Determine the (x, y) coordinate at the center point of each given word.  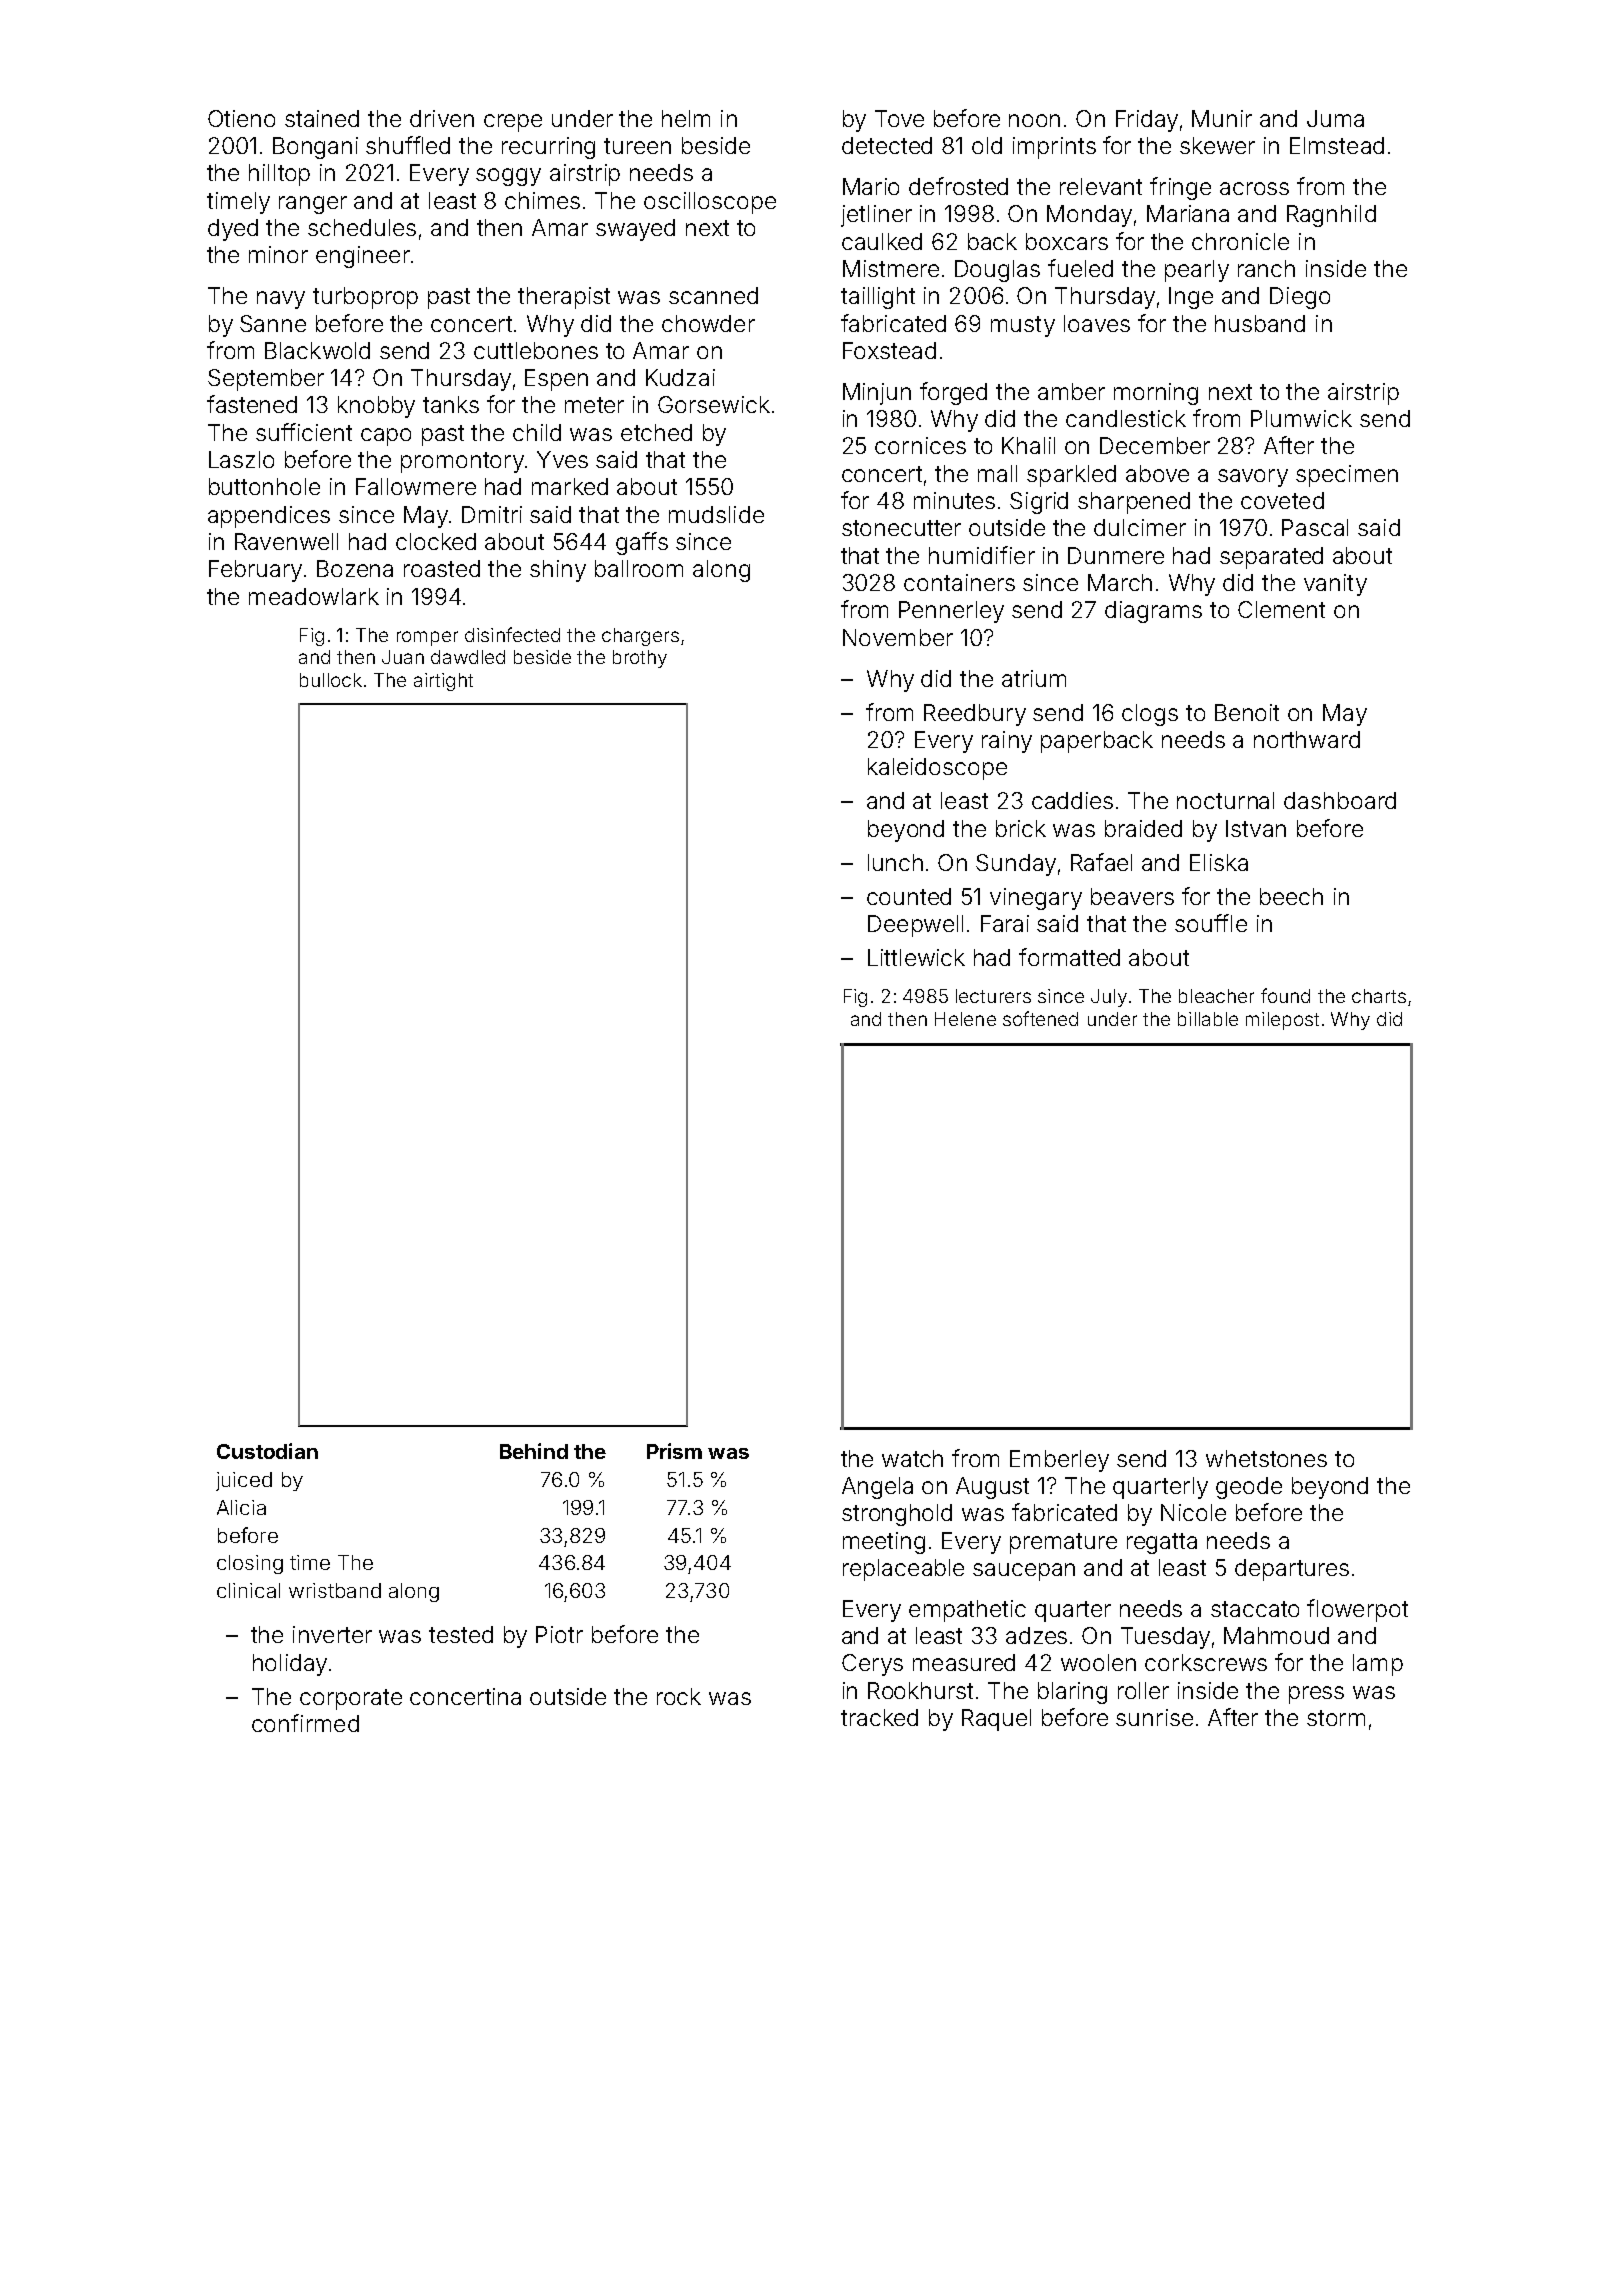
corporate (351, 1699)
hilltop (279, 175)
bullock (331, 680)
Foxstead (889, 350)
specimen (1347, 476)
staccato (1255, 1609)
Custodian (267, 1451)
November (898, 637)
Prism (674, 1451)
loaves (1097, 323)
